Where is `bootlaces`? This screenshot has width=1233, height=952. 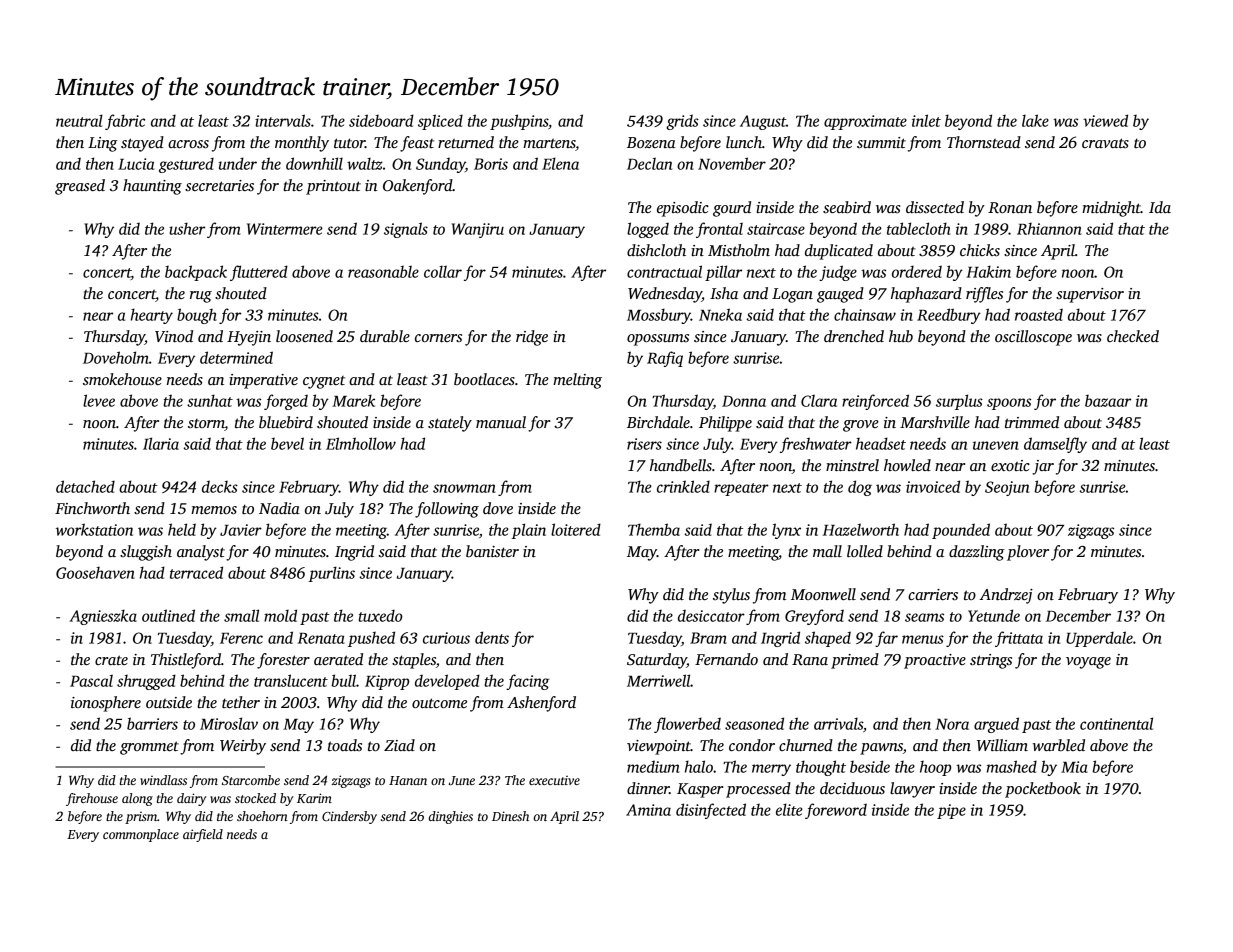
bootlaces is located at coordinates (484, 379).
